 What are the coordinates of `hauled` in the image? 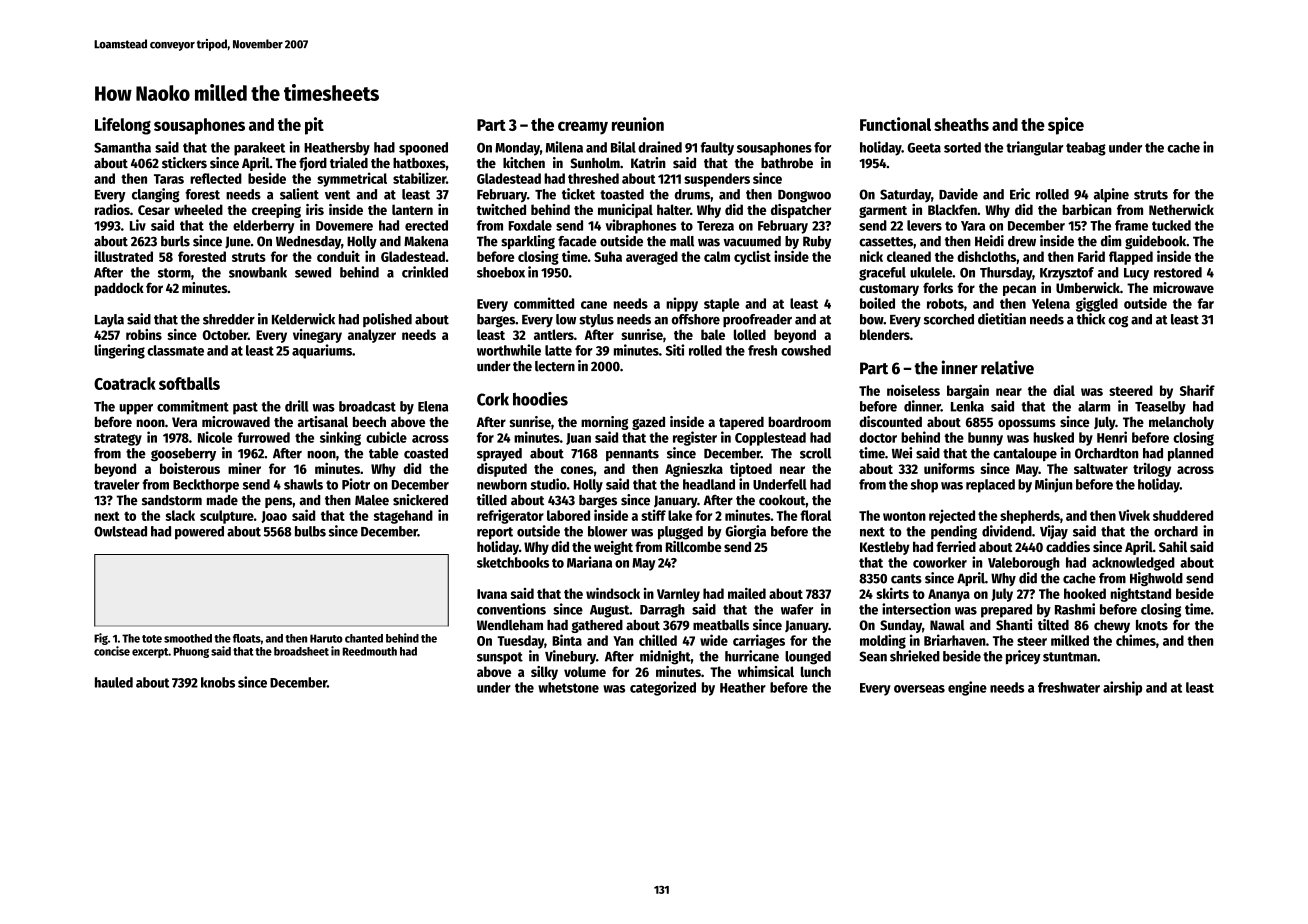 It's located at (114, 682).
